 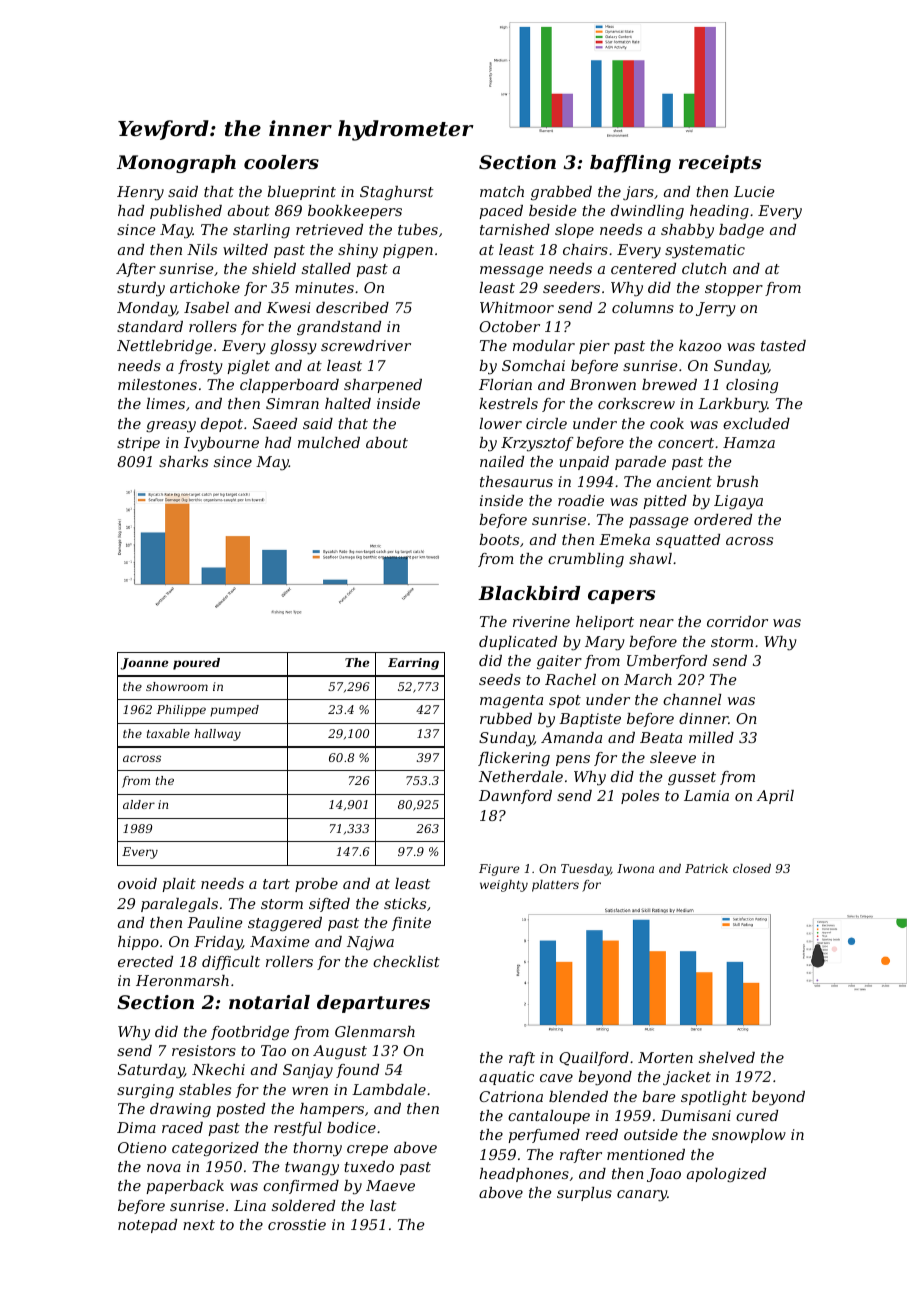 What do you see at coordinates (752, 868) in the image?
I see `closed` at bounding box center [752, 868].
